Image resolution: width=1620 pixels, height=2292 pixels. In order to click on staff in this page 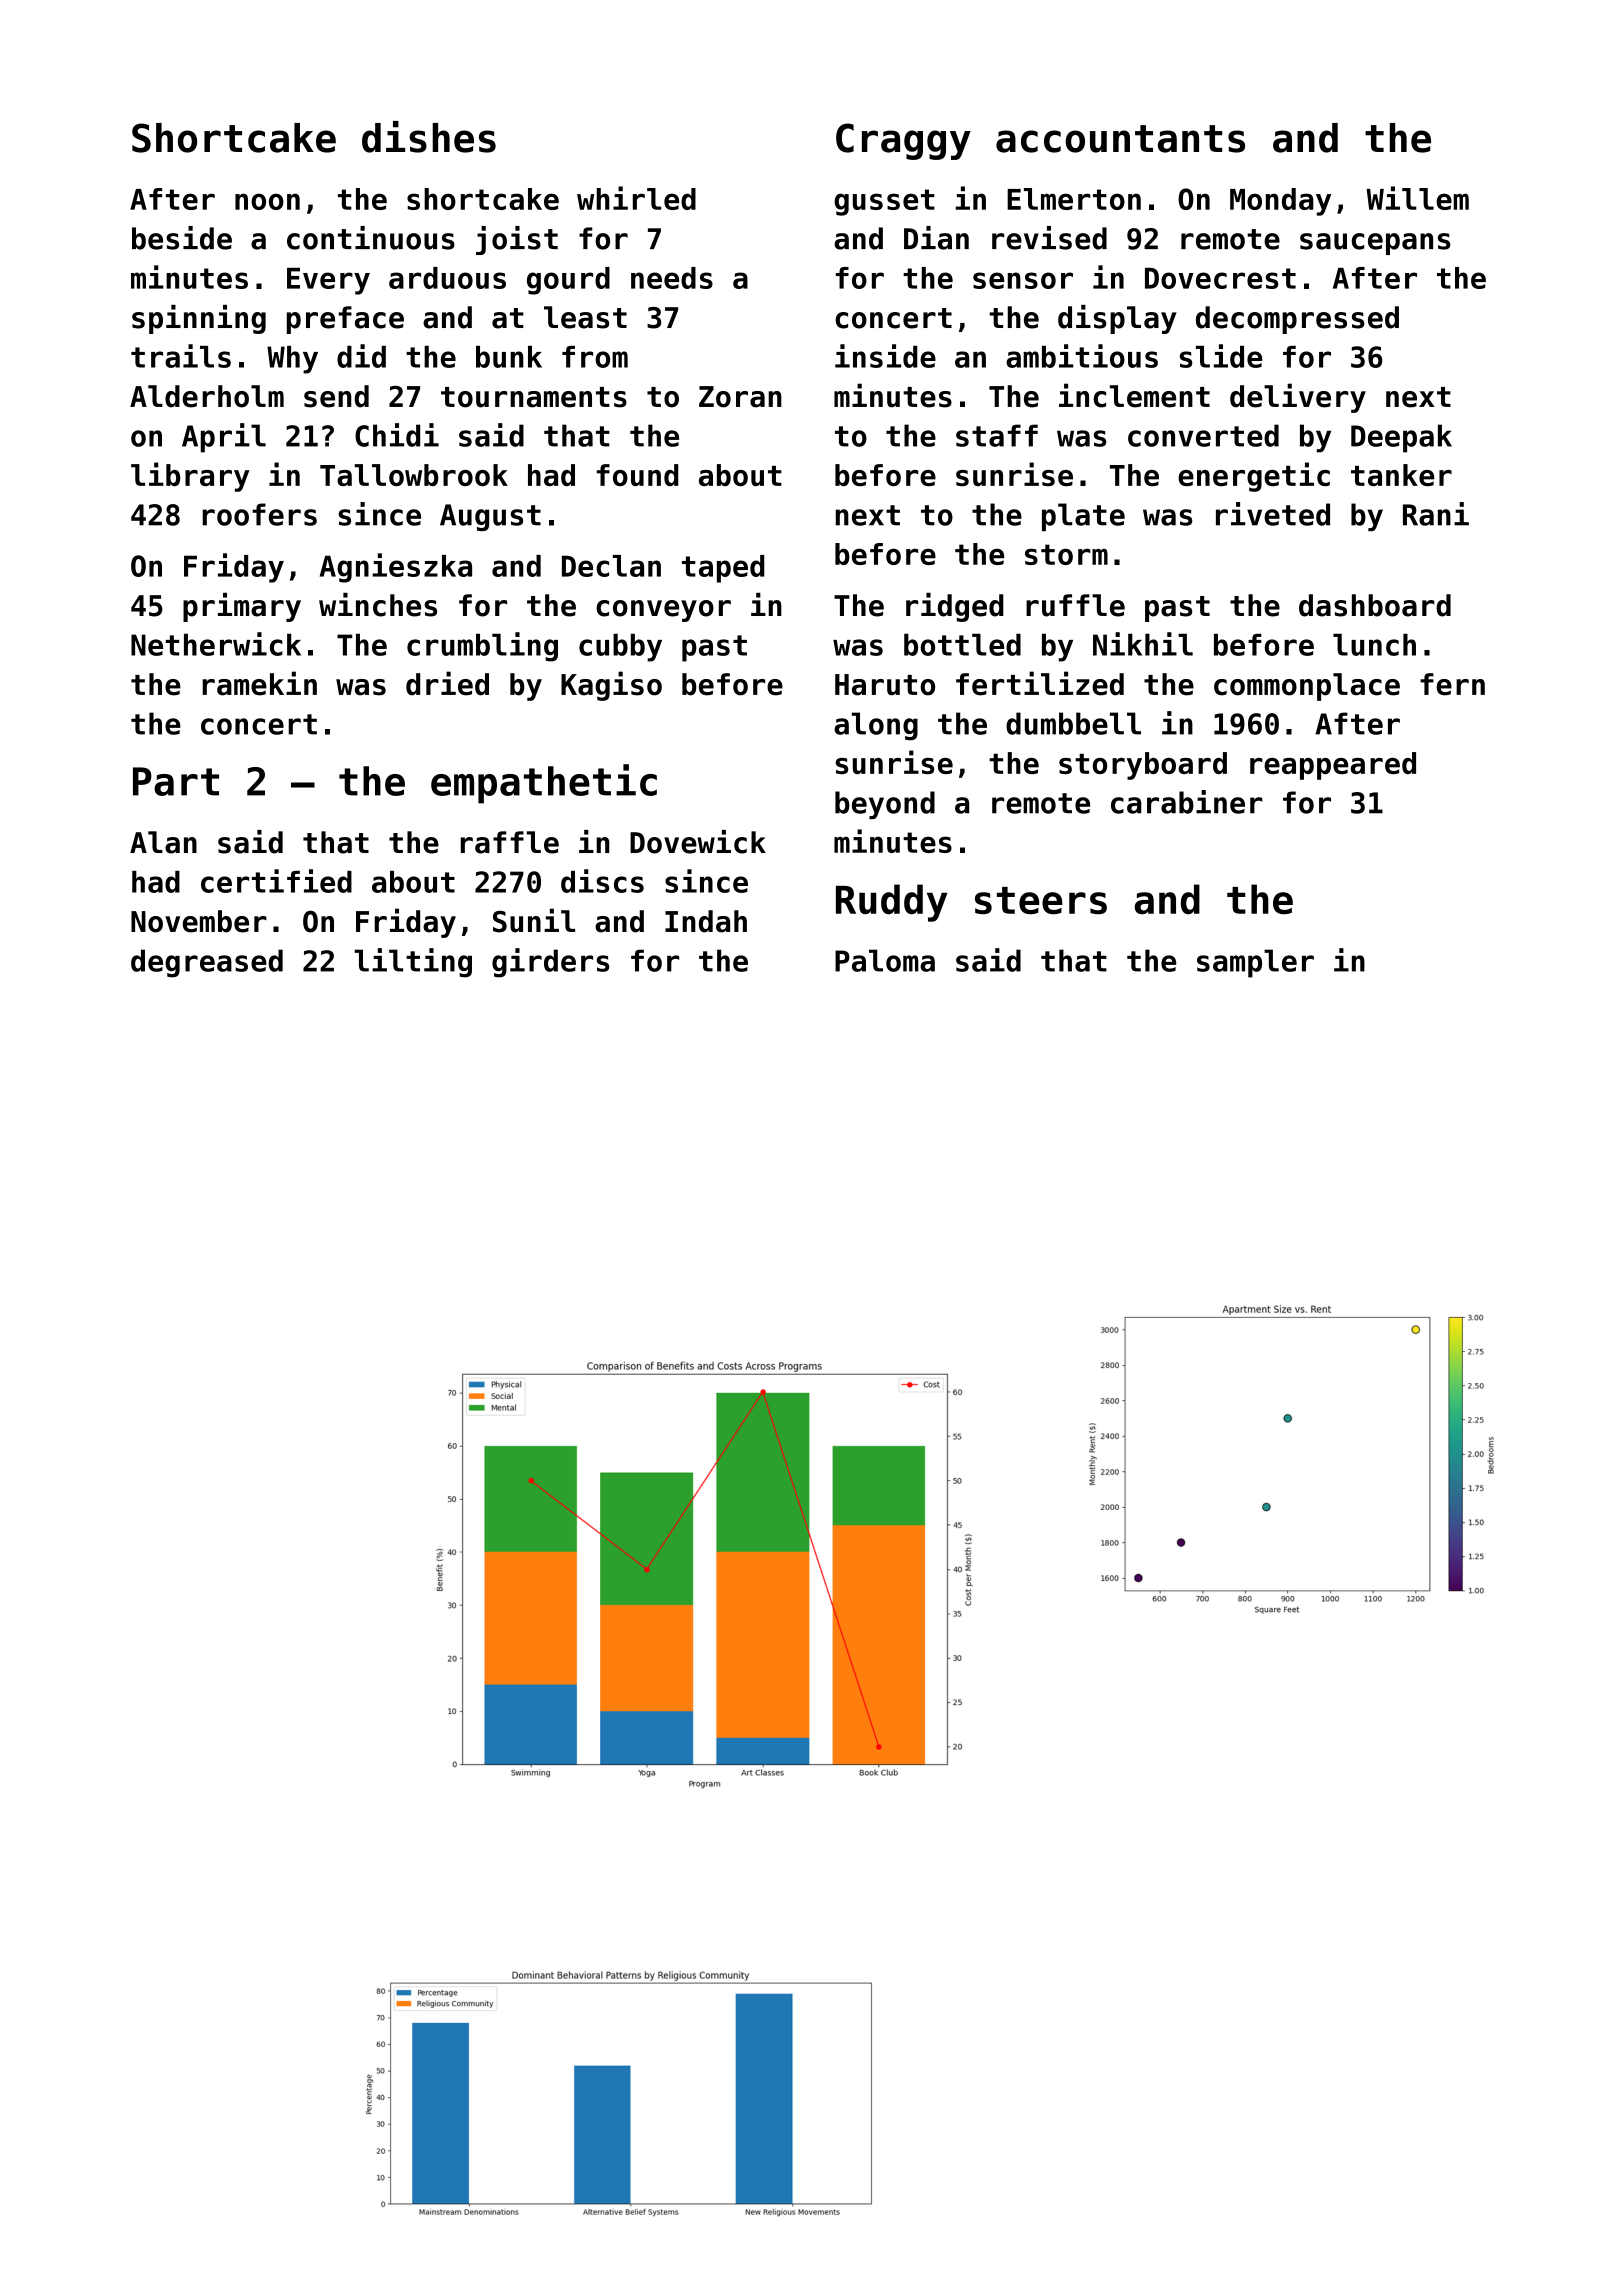, I will do `click(997, 435)`.
